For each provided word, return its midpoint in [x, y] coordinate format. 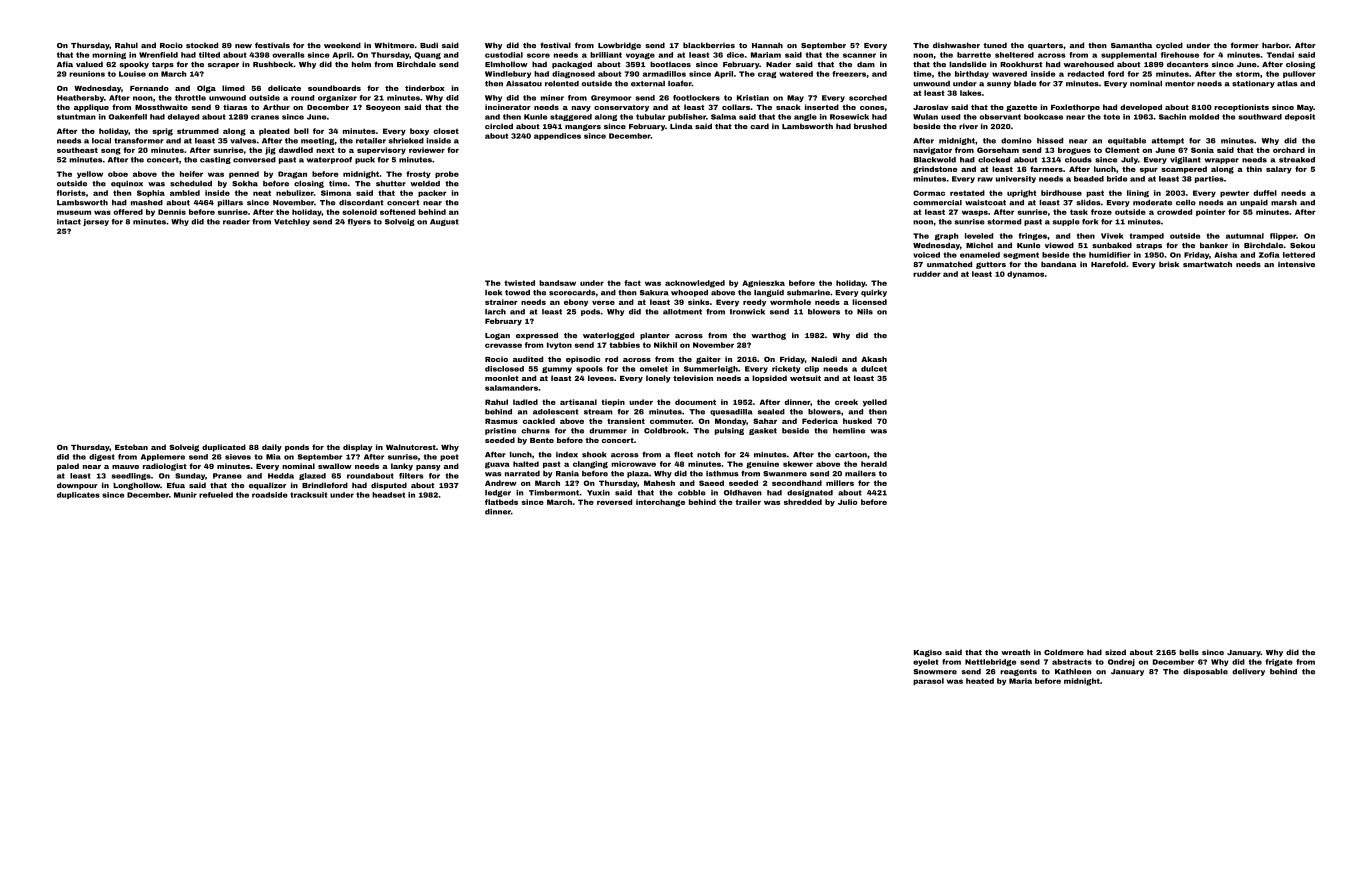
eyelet [925, 662]
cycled [1169, 46]
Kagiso [928, 653]
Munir [185, 495]
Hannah [767, 45]
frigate [1279, 662]
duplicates [78, 495]
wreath [1015, 652]
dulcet [874, 369]
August [444, 222]
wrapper [1221, 161]
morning [109, 55]
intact [69, 222]
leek [493, 293]
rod [611, 359]
